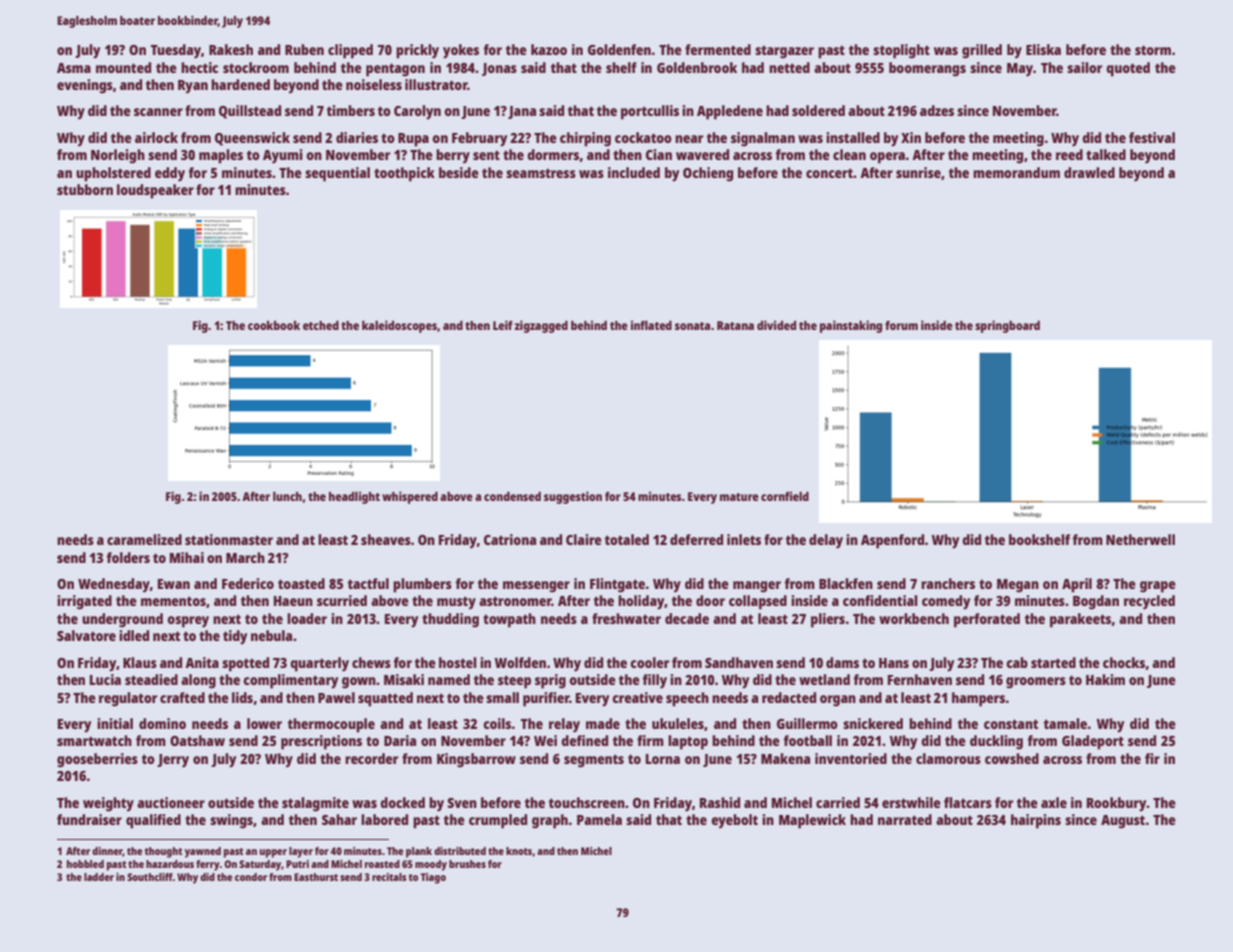 This document has height=952, width=1233. Describe the element at coordinates (785, 496) in the document. I see `cornfield` at that location.
